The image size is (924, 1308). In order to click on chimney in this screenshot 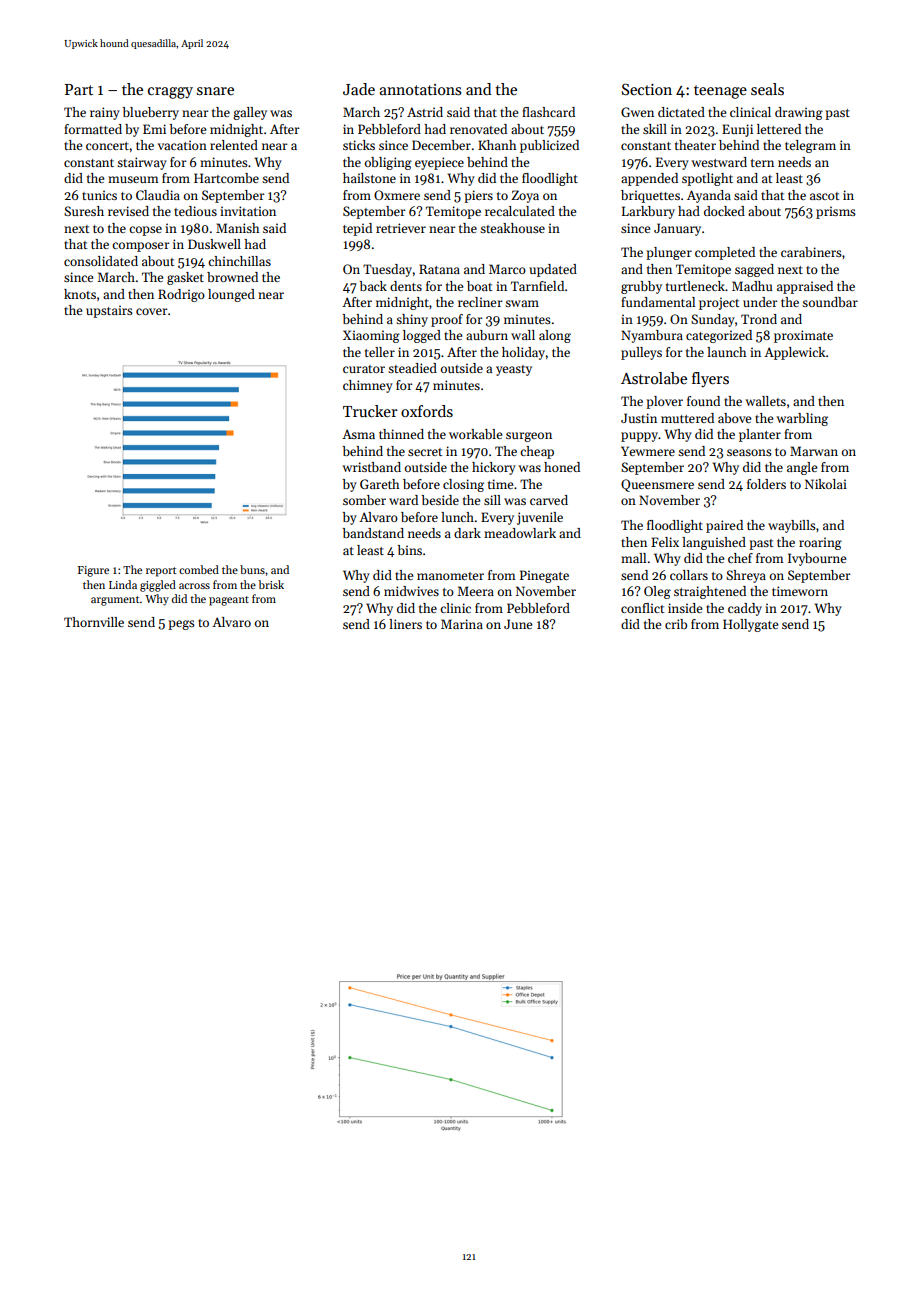, I will do `click(368, 386)`.
